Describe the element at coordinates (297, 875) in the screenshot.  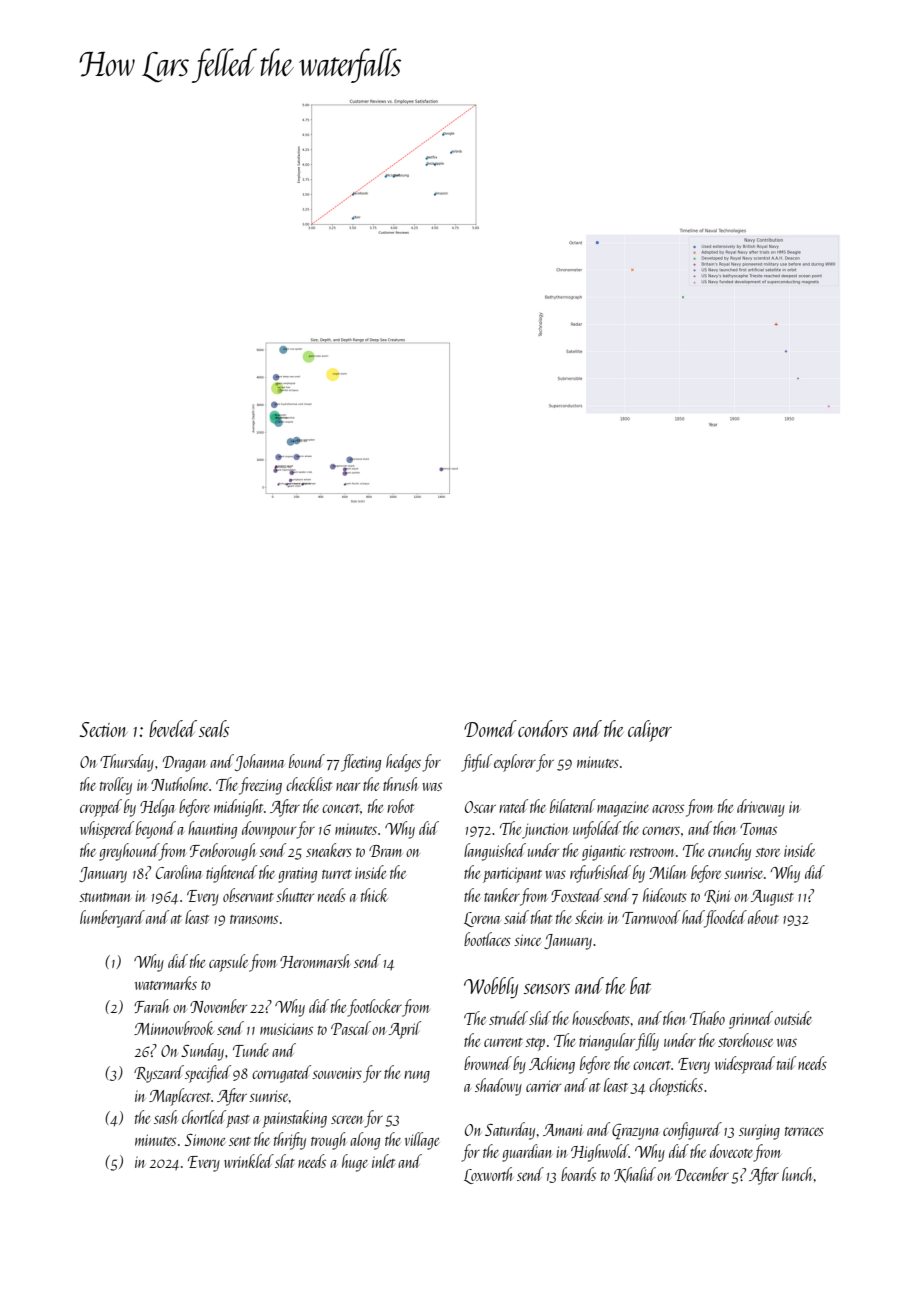
I see `grating` at that location.
